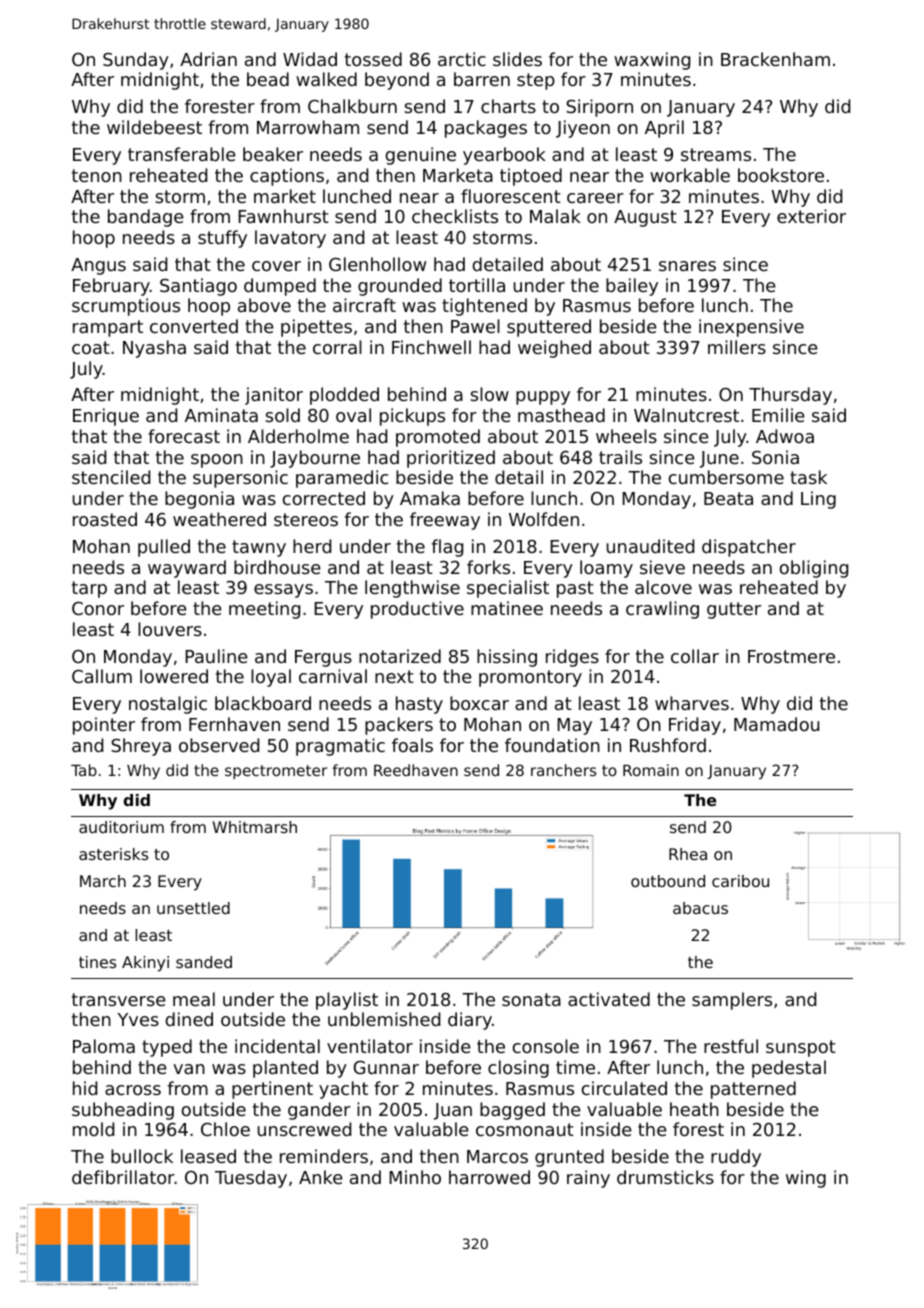 The image size is (924, 1308). What do you see at coordinates (273, 154) in the image?
I see `beaker` at bounding box center [273, 154].
